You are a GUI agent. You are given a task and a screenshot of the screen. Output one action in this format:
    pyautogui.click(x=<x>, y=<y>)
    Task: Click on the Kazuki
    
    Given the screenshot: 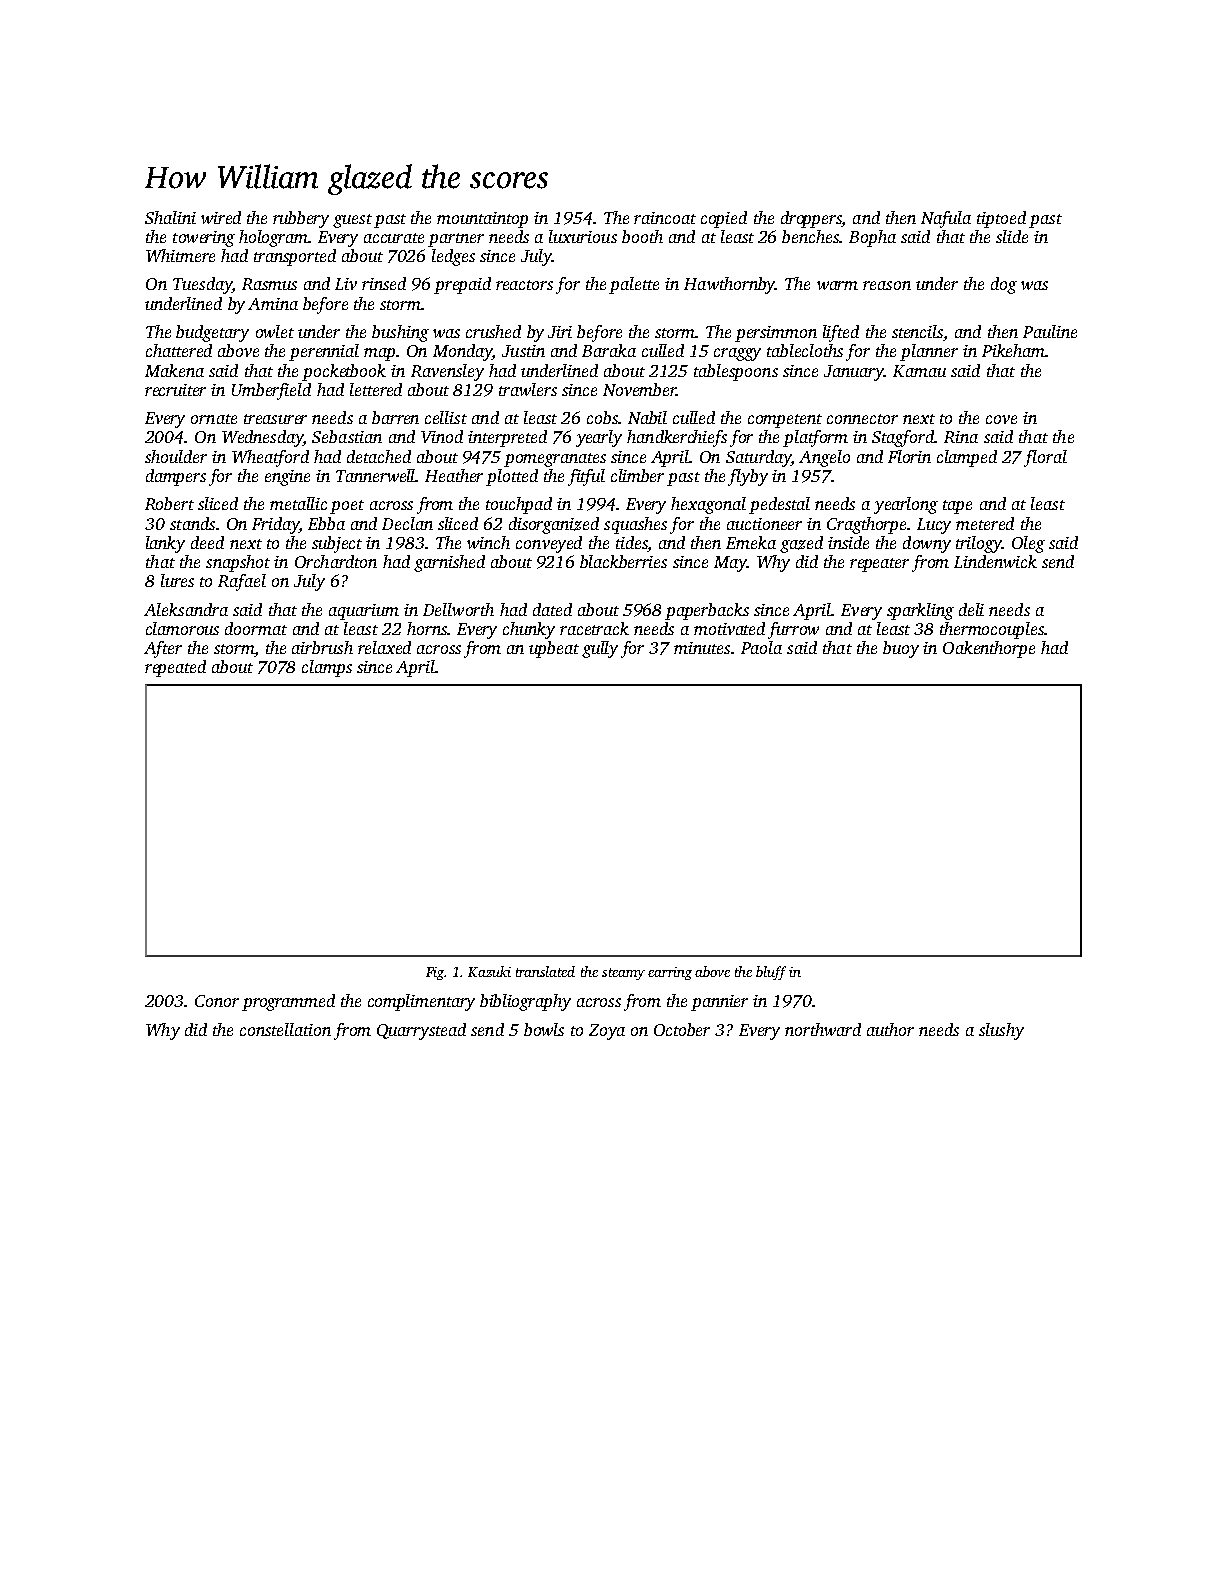 What is the action you would take?
    pyautogui.click(x=489, y=971)
